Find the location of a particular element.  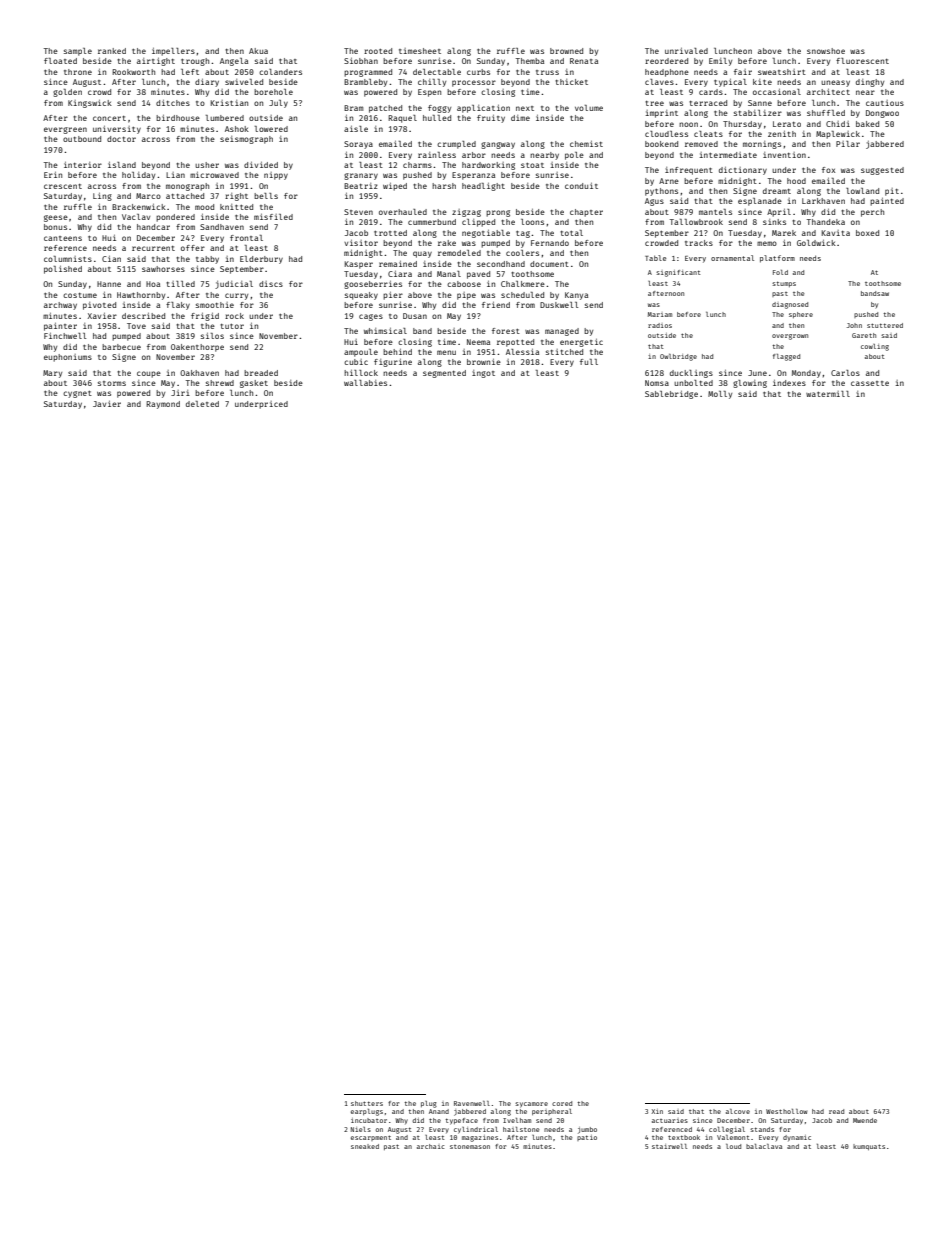

Javier is located at coordinates (107, 404).
